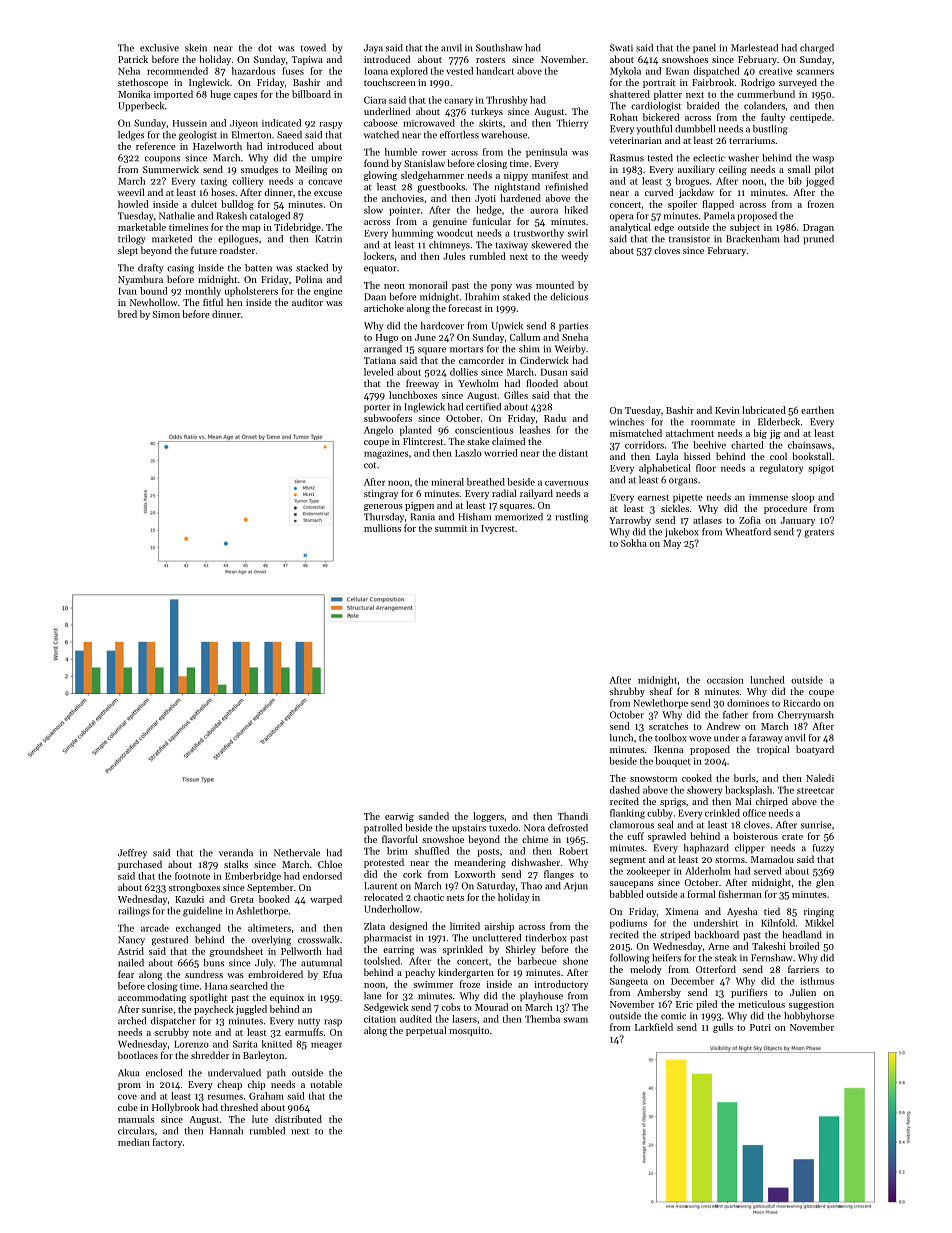  I want to click on charged, so click(817, 49).
